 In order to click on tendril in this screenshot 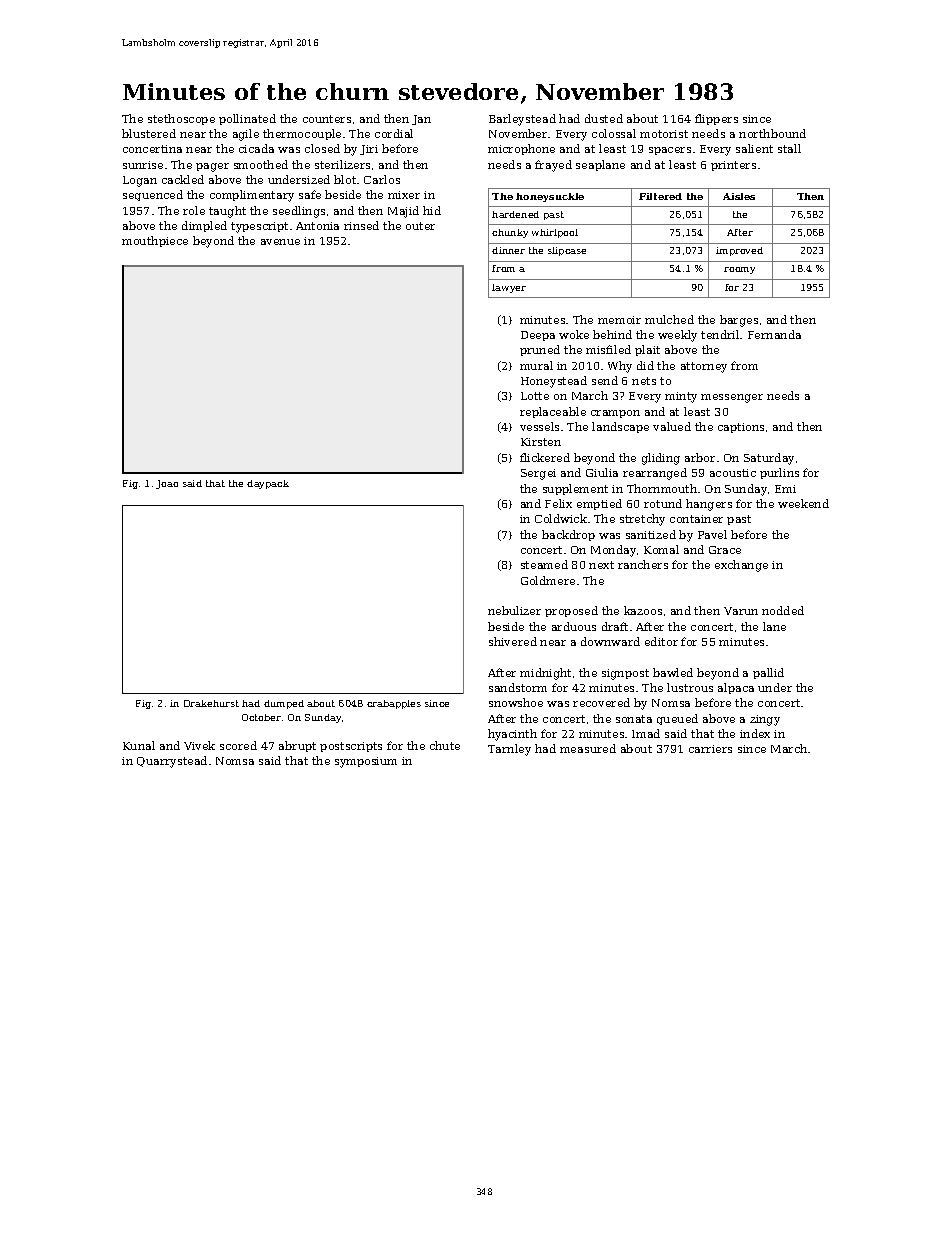, I will do `click(720, 334)`.
